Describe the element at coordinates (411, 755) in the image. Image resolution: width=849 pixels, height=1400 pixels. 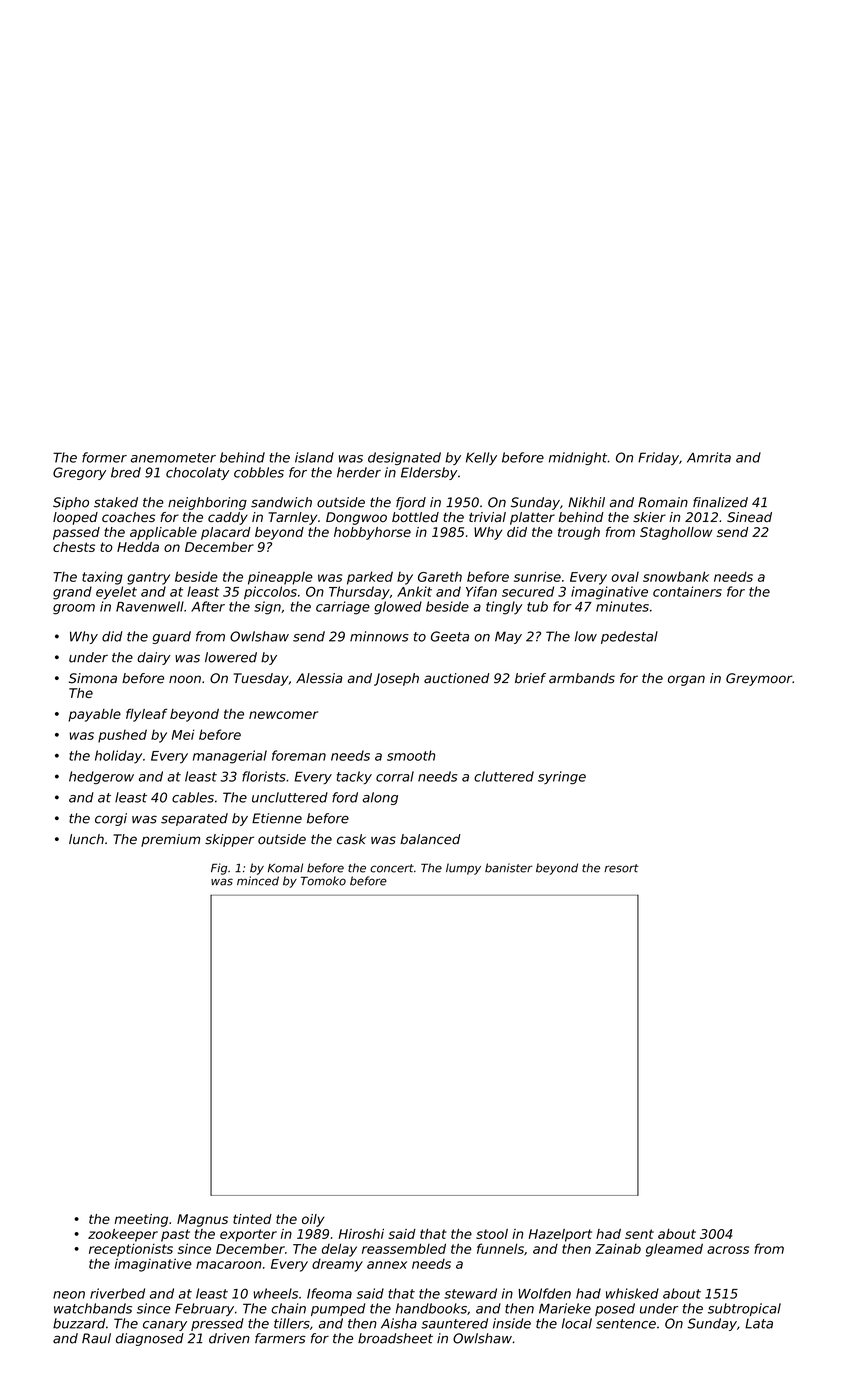
I see `smooth` at that location.
